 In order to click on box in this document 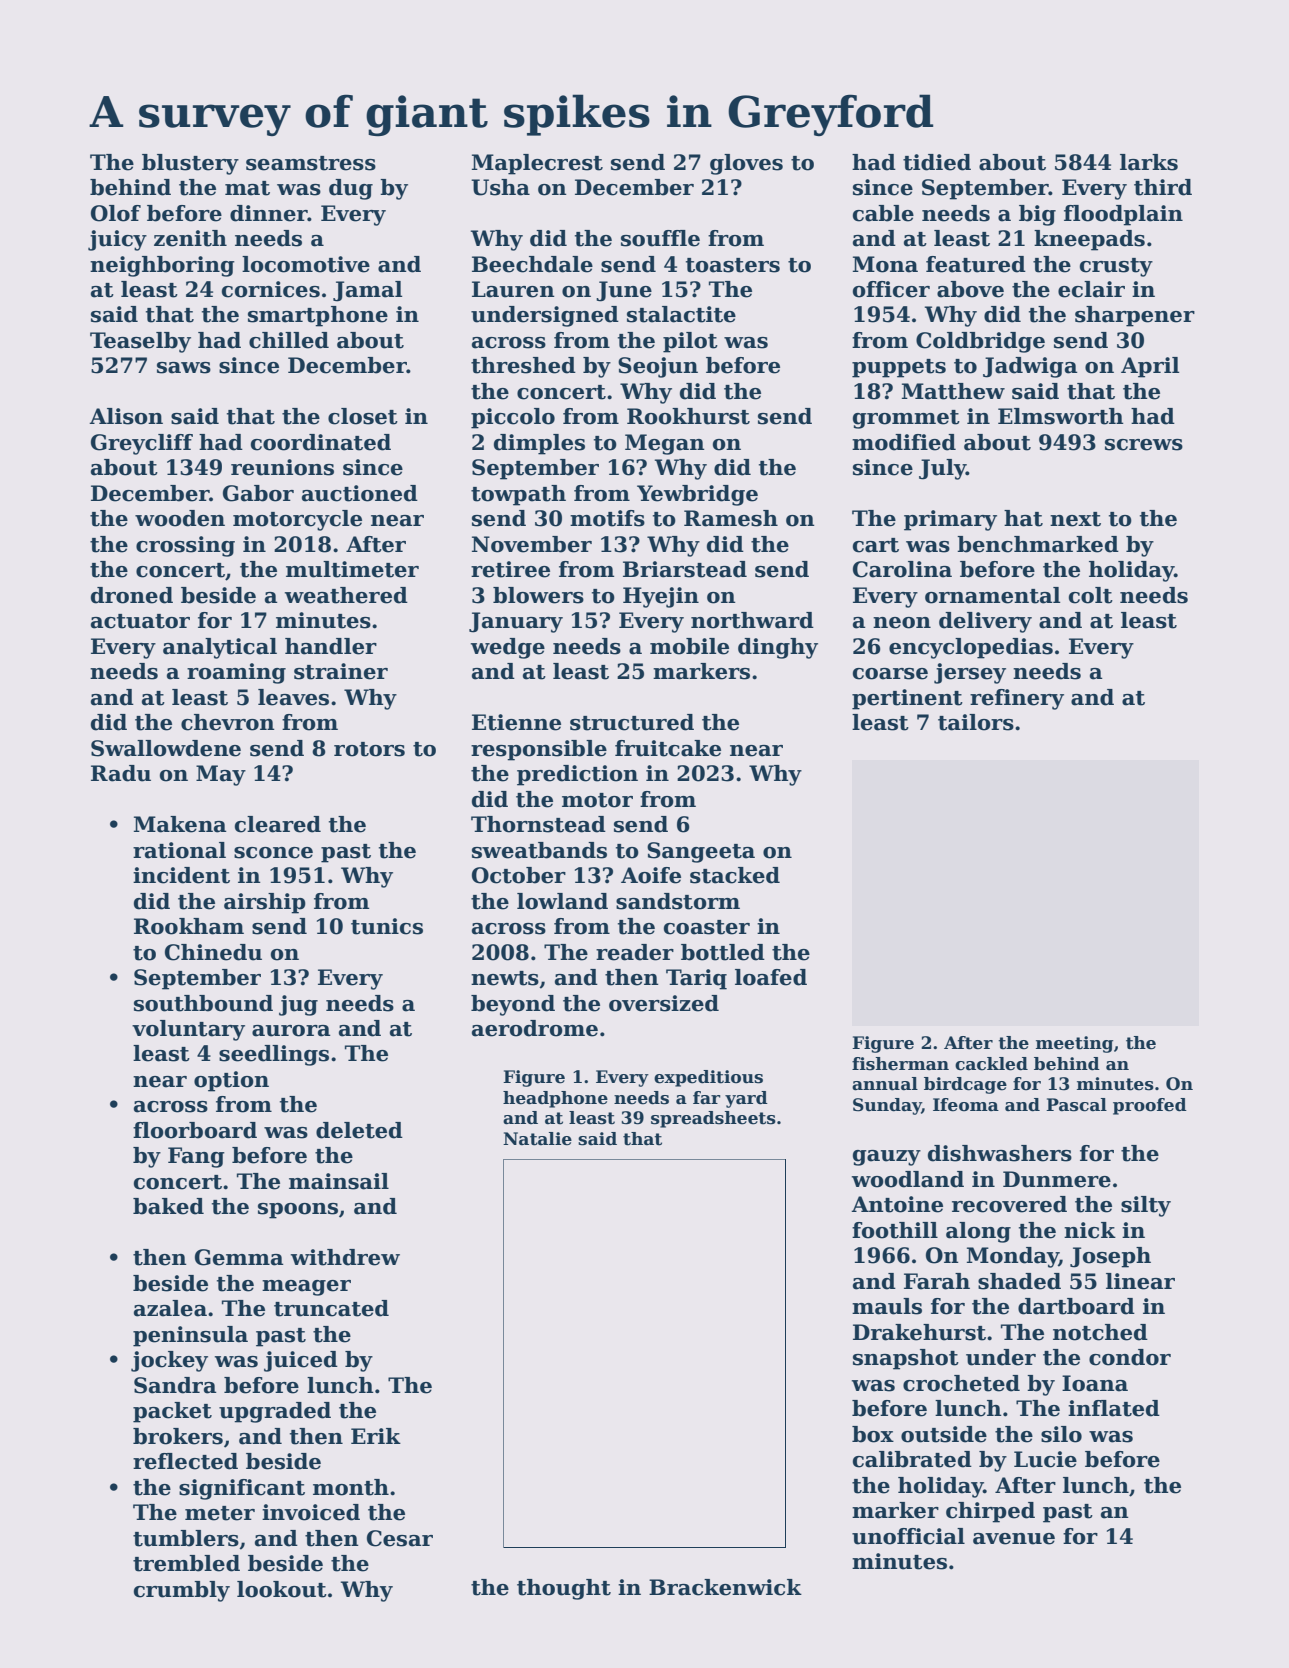, I will do `click(873, 1434)`.
